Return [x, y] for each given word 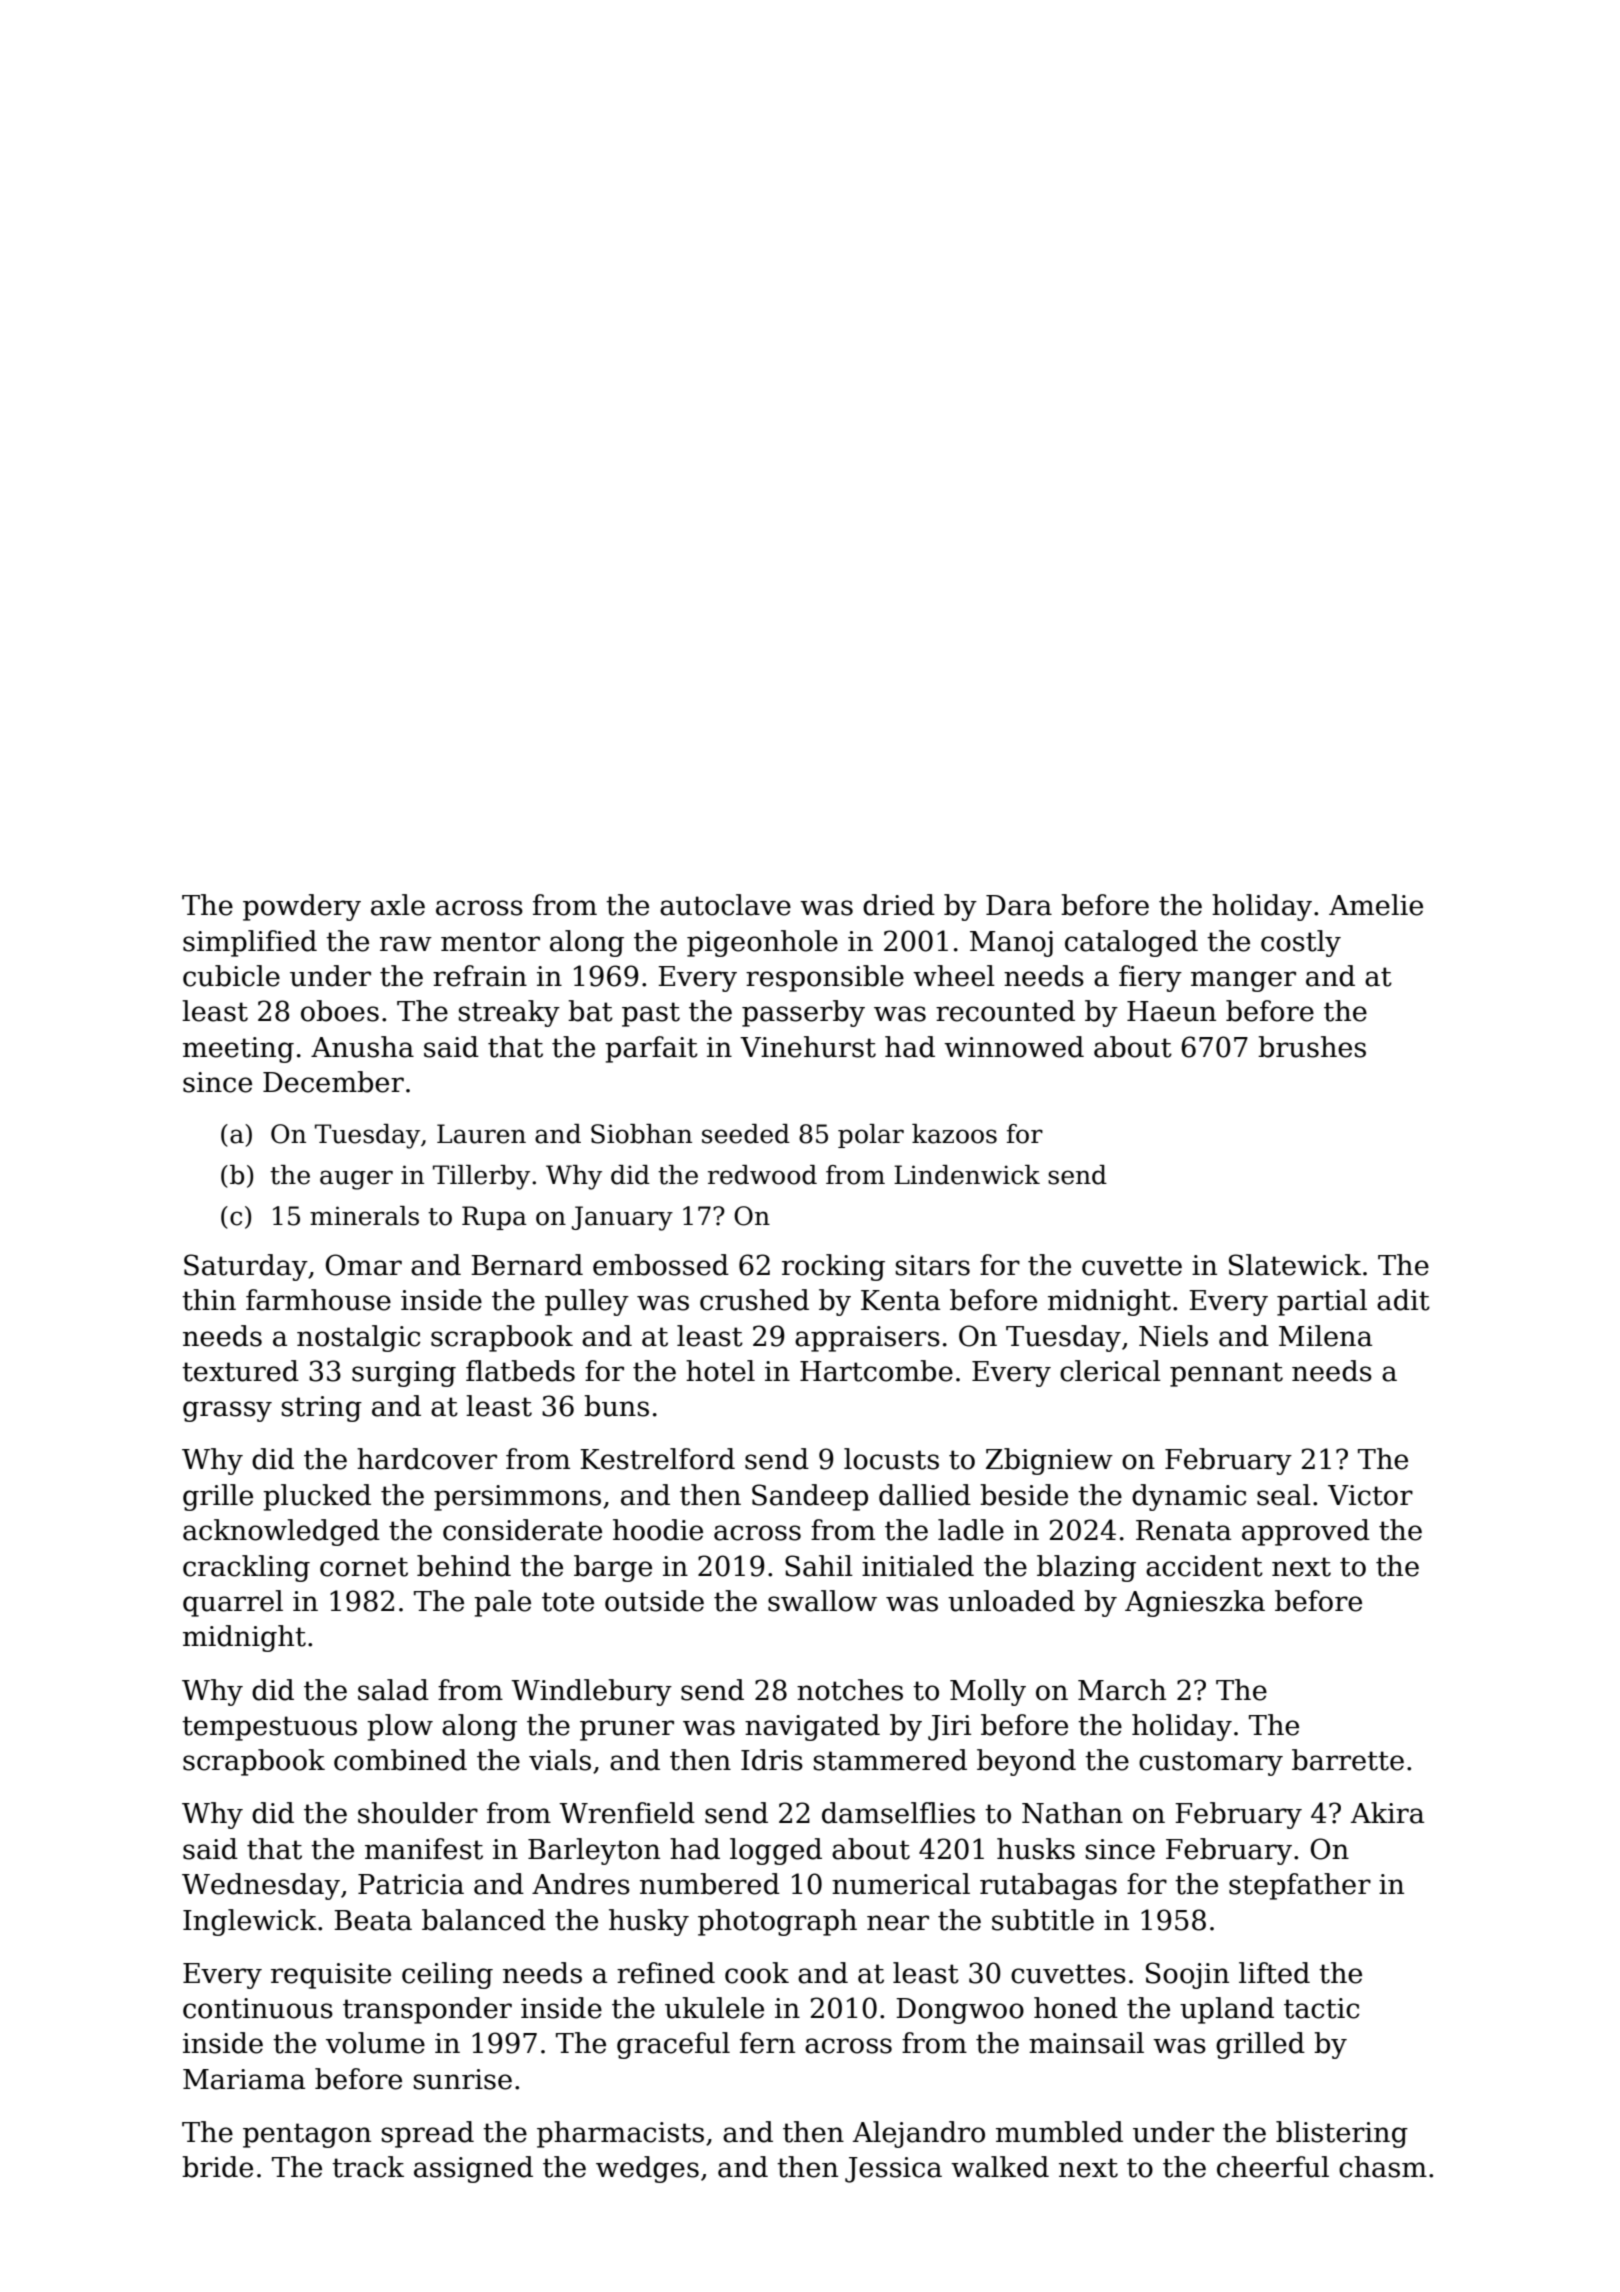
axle [398, 905]
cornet [364, 1567]
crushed [754, 1300]
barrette [1348, 1760]
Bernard [527, 1265]
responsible [825, 978]
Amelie [1376, 905]
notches [850, 1690]
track [368, 2167]
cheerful [1273, 2167]
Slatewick [1295, 1265]
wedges [647, 2169]
